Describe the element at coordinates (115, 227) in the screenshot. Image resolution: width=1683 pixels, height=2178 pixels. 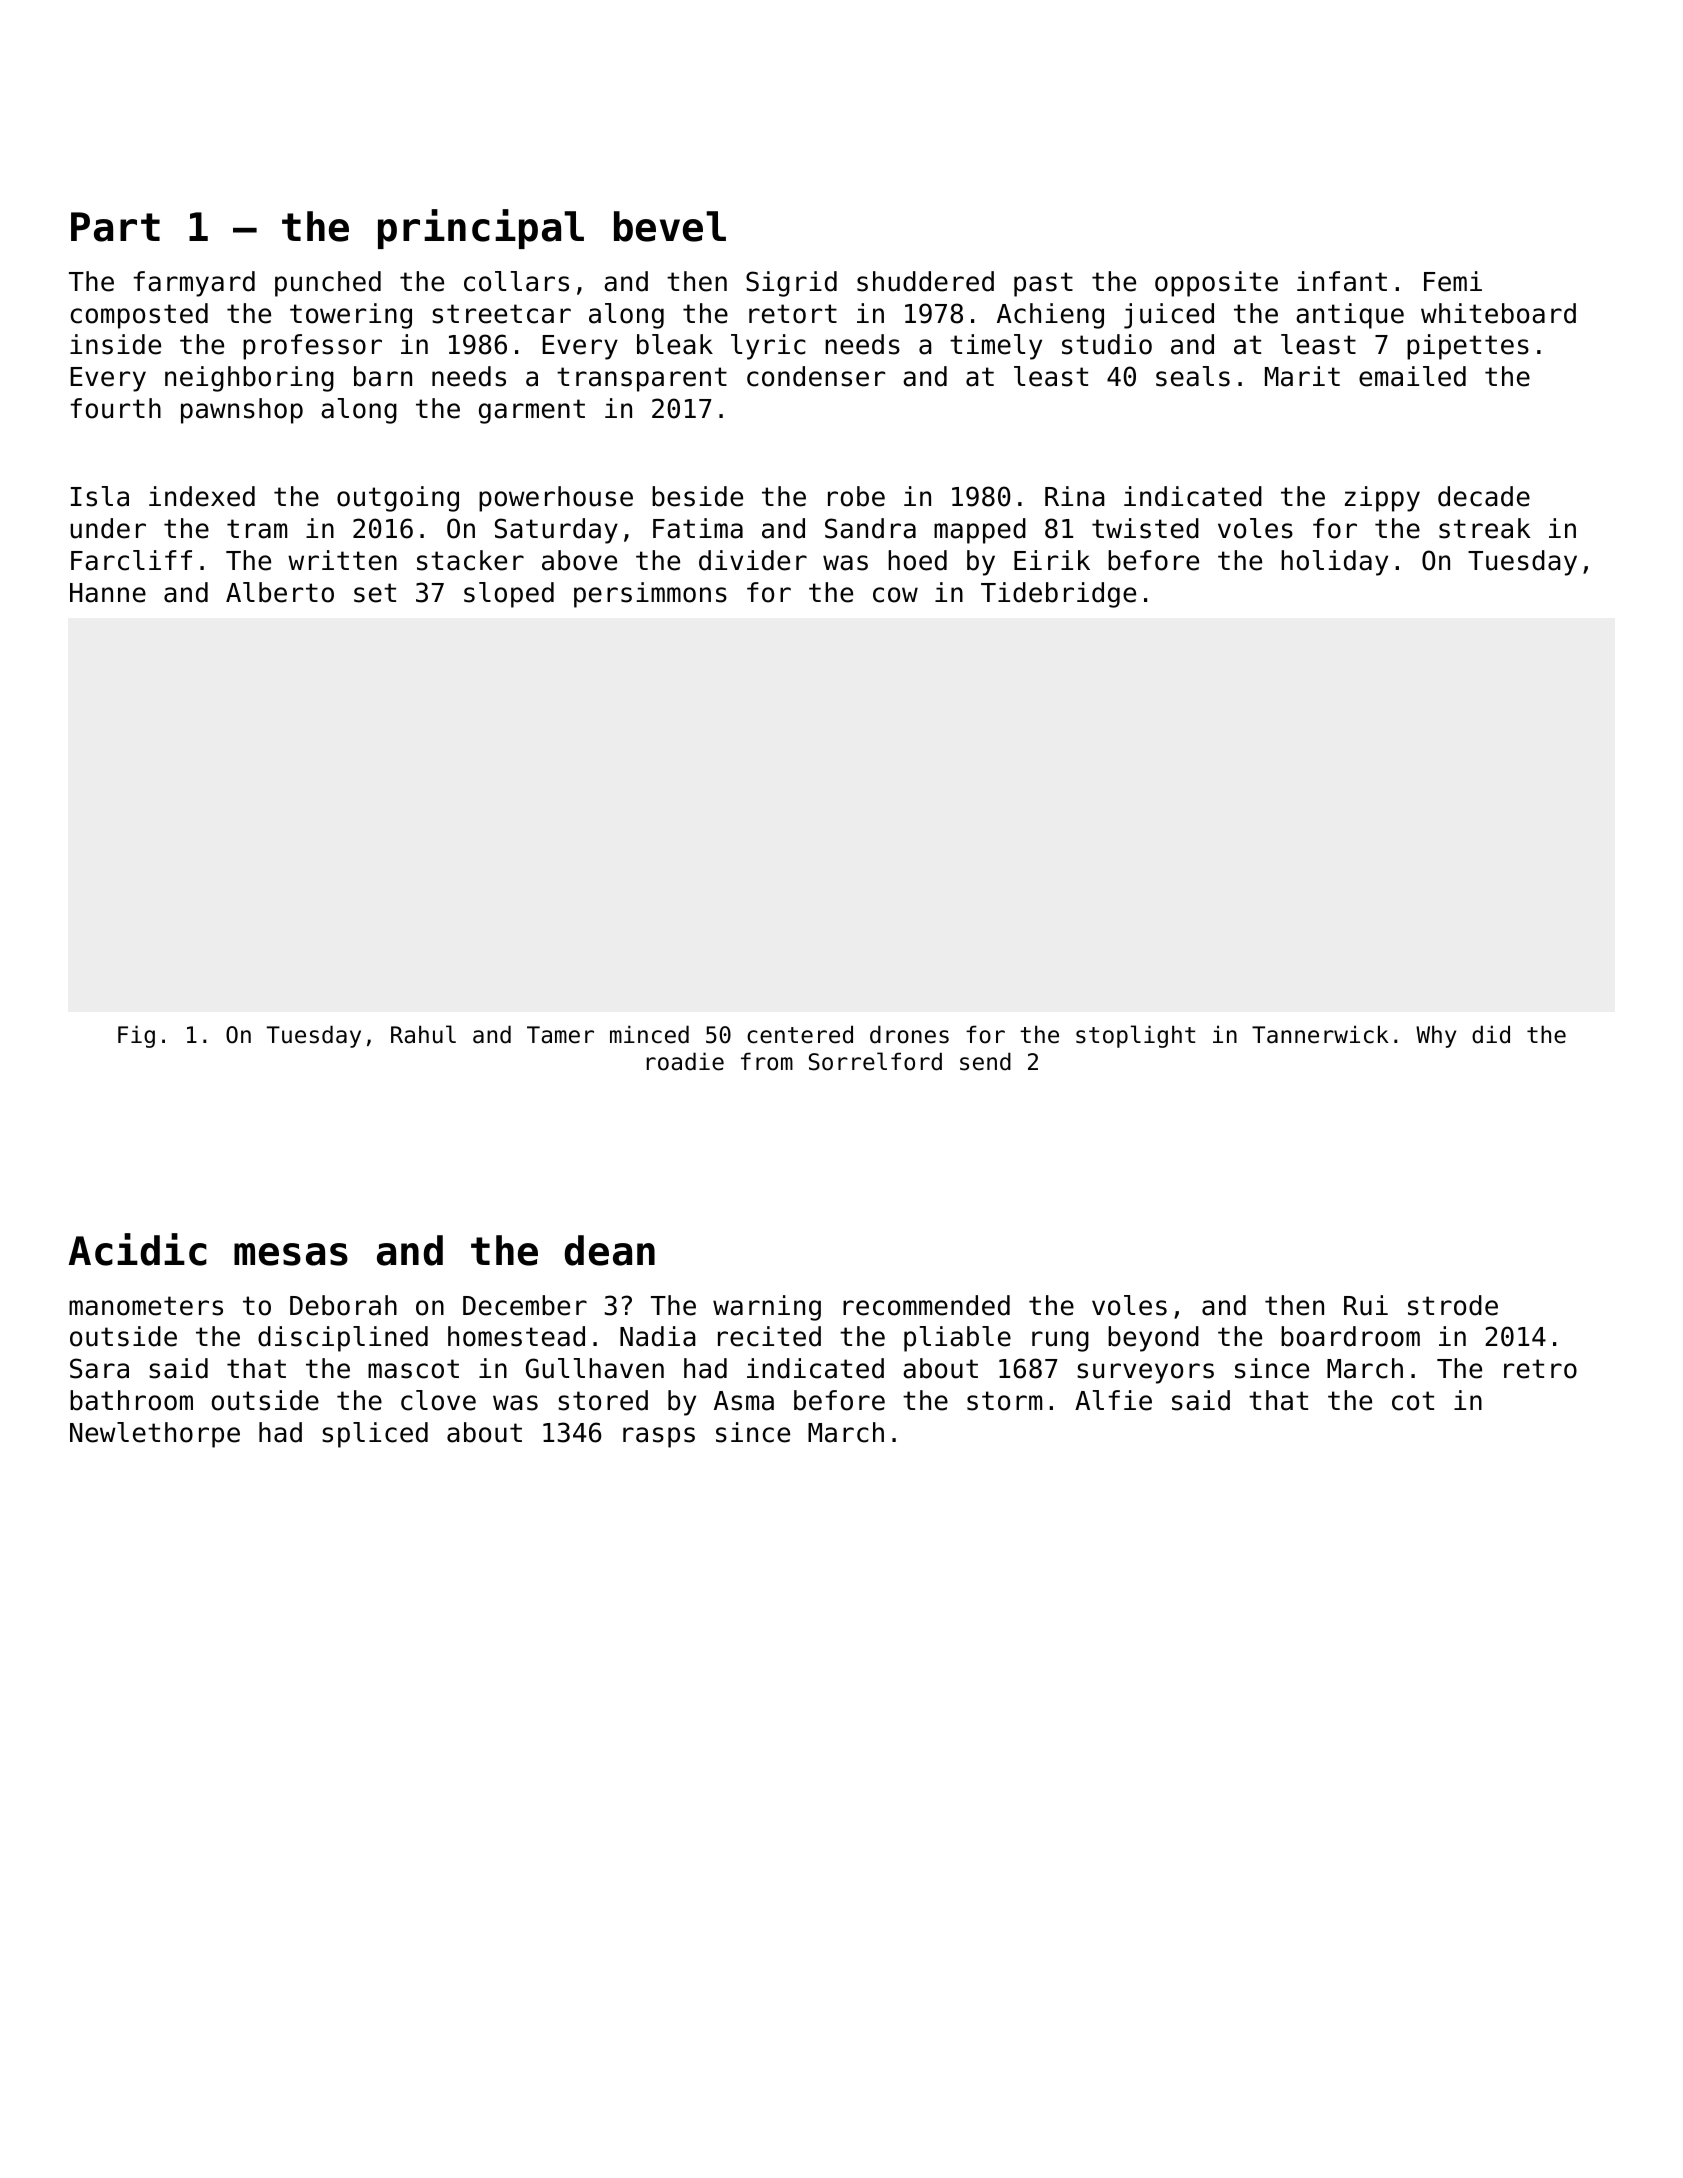
I see `Part` at that location.
